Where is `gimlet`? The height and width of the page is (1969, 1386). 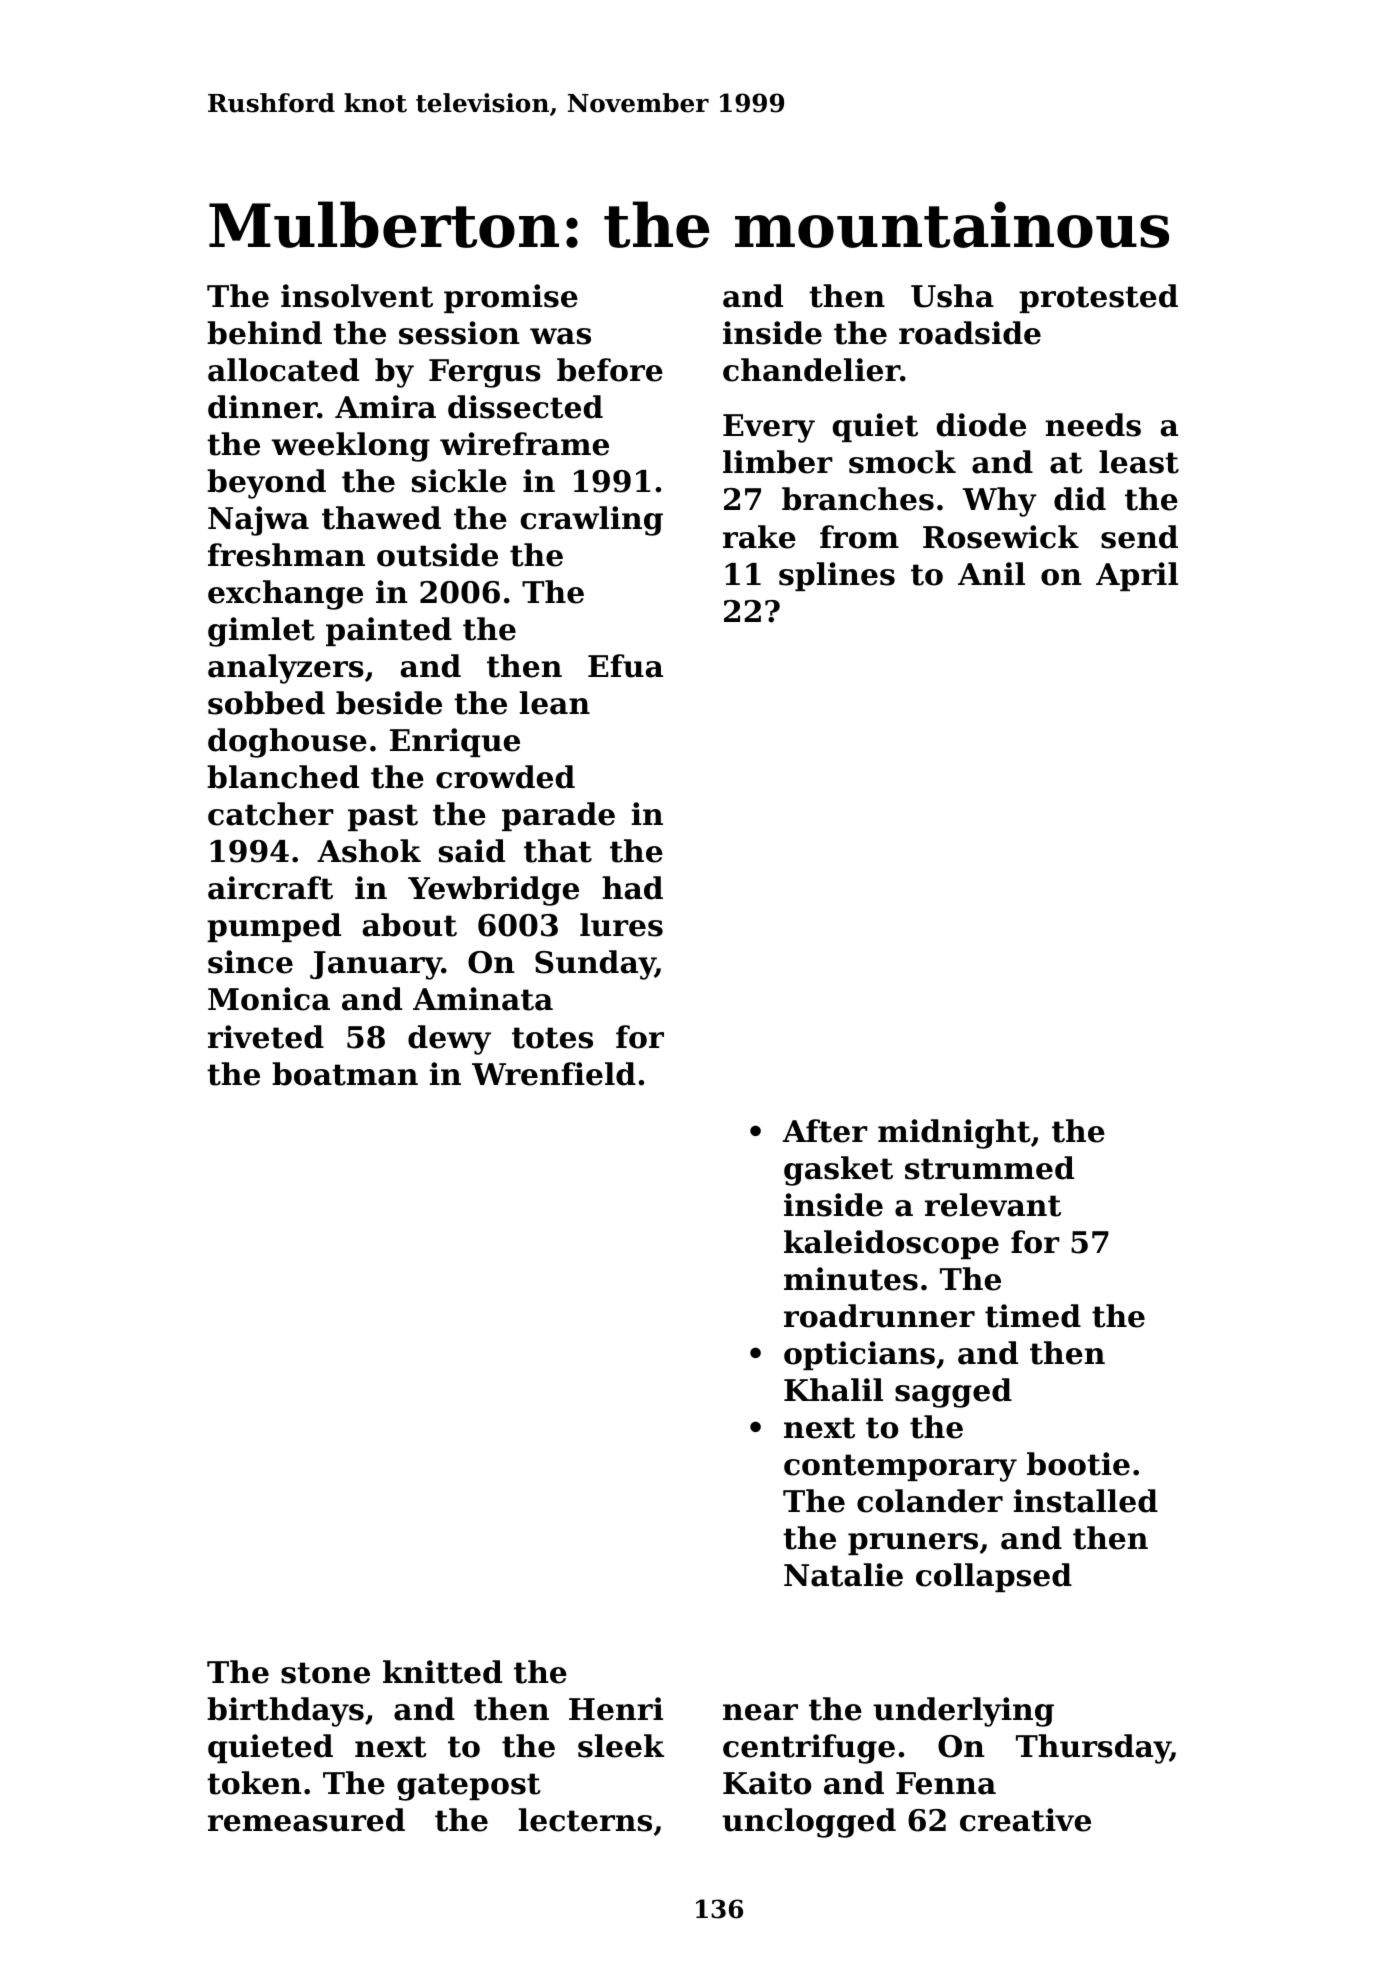
gimlet is located at coordinates (261, 632).
